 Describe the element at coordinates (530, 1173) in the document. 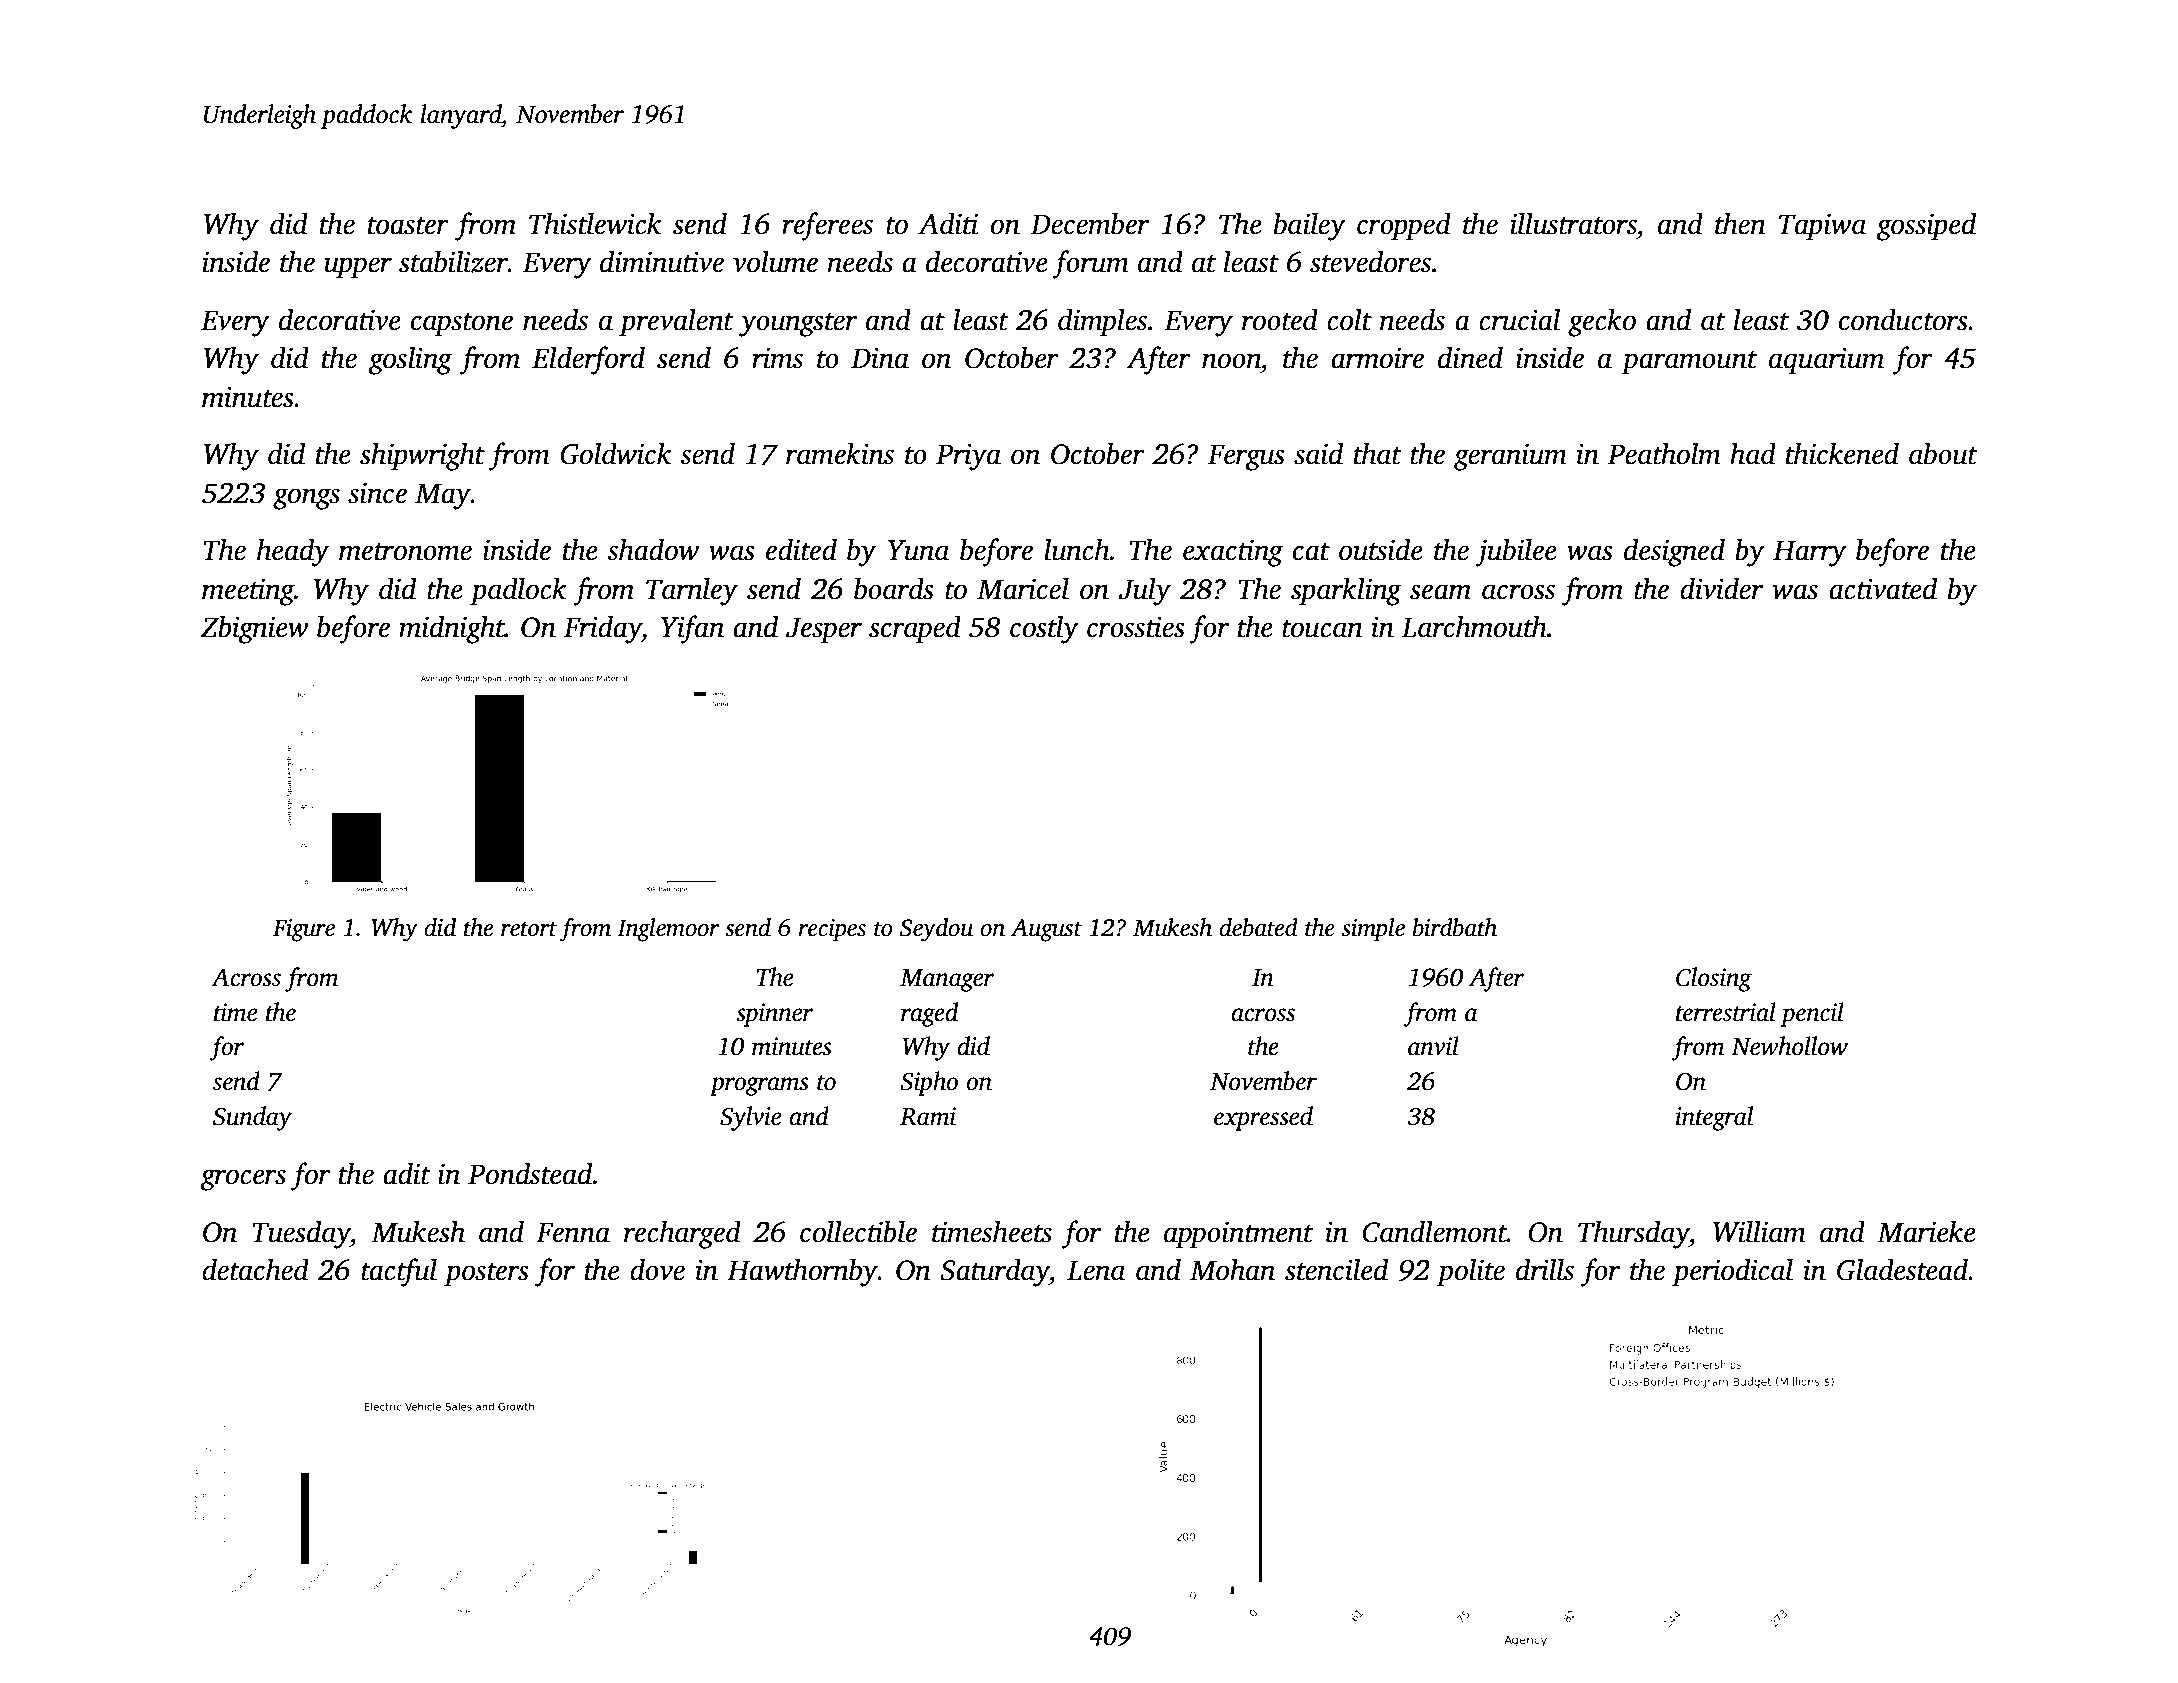

I see `Pondstead` at that location.
